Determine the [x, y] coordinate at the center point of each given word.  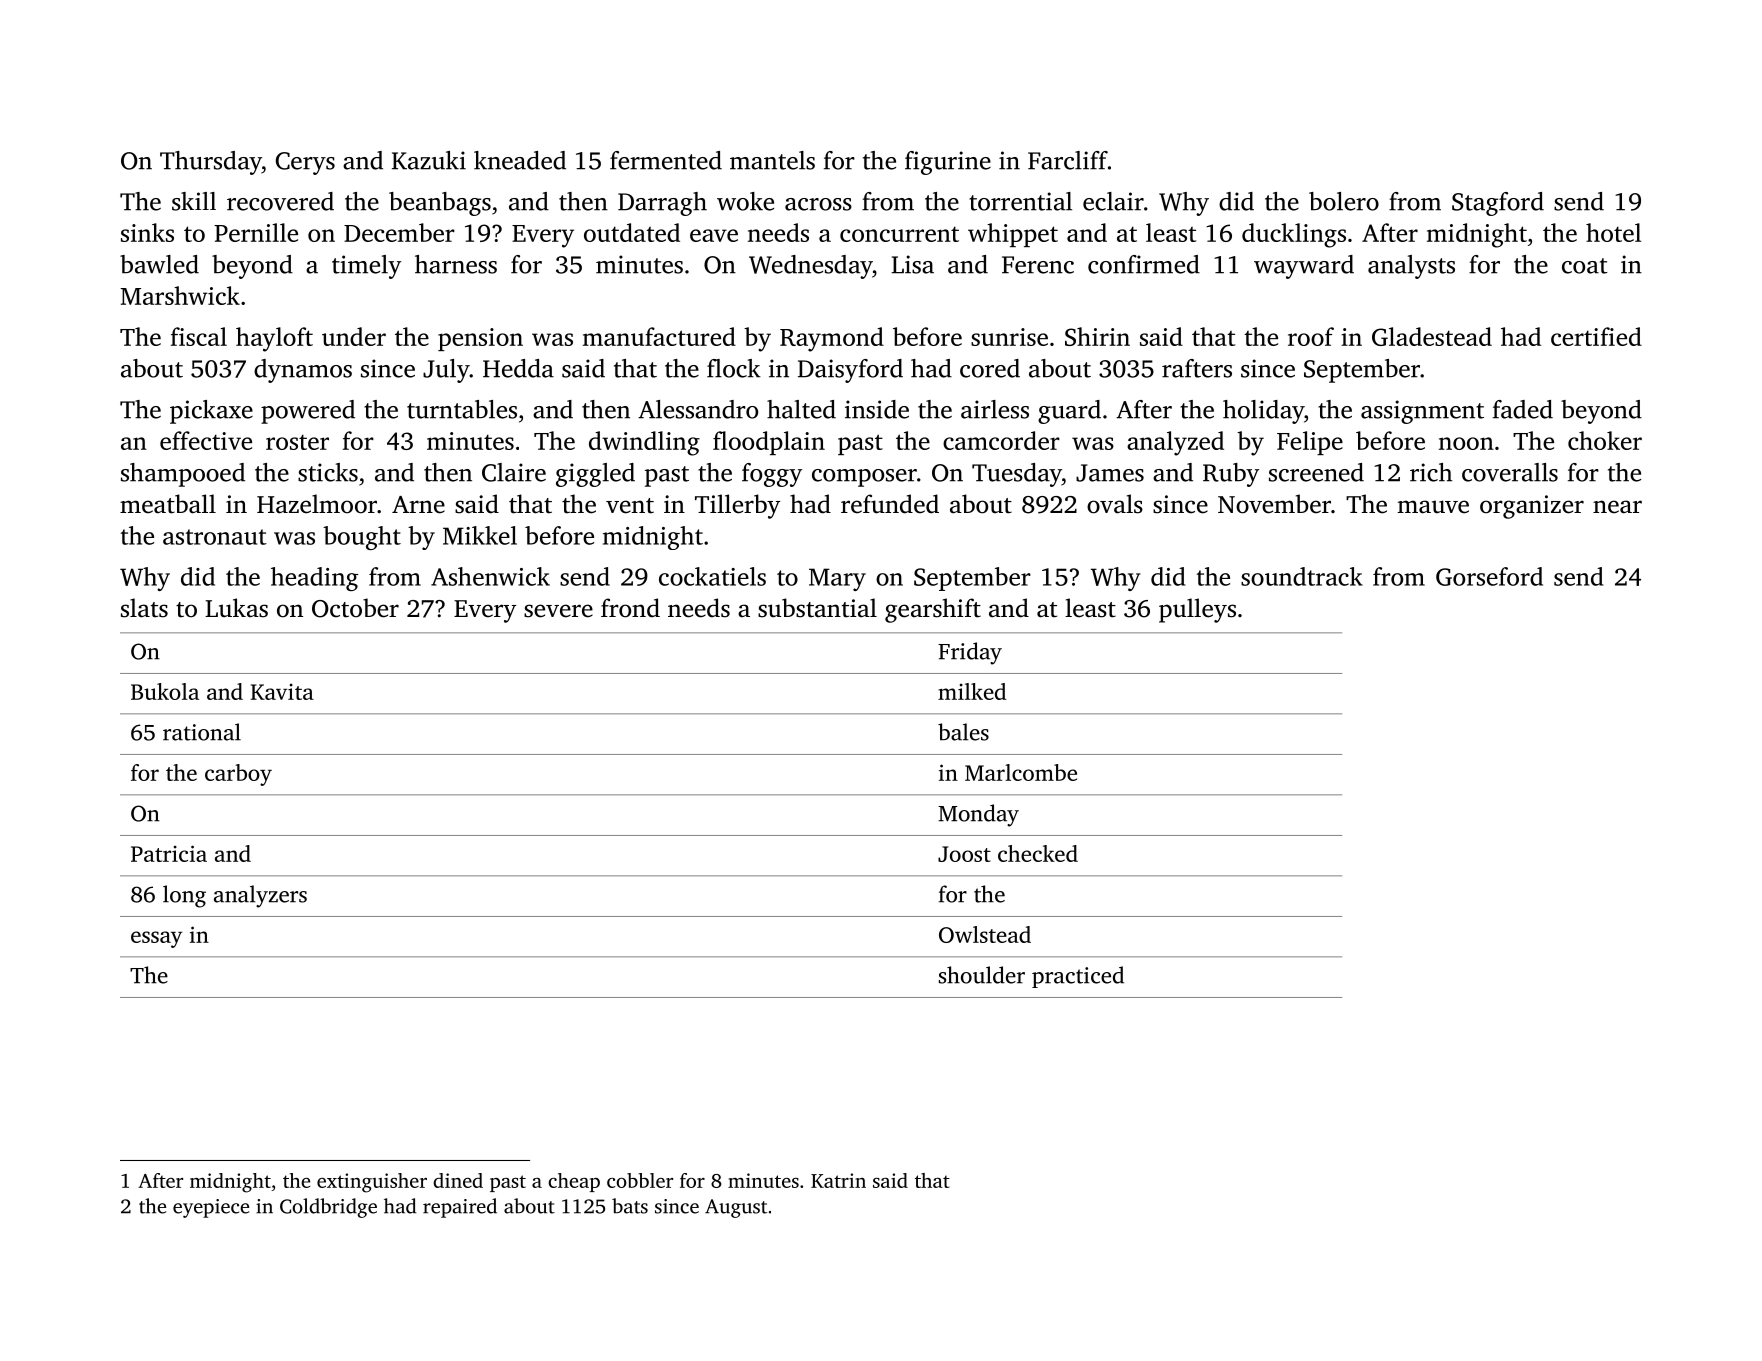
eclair [1113, 201]
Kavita [282, 691]
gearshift [933, 610]
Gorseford [1489, 576]
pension [480, 339]
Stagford [1498, 204]
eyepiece [211, 1208]
